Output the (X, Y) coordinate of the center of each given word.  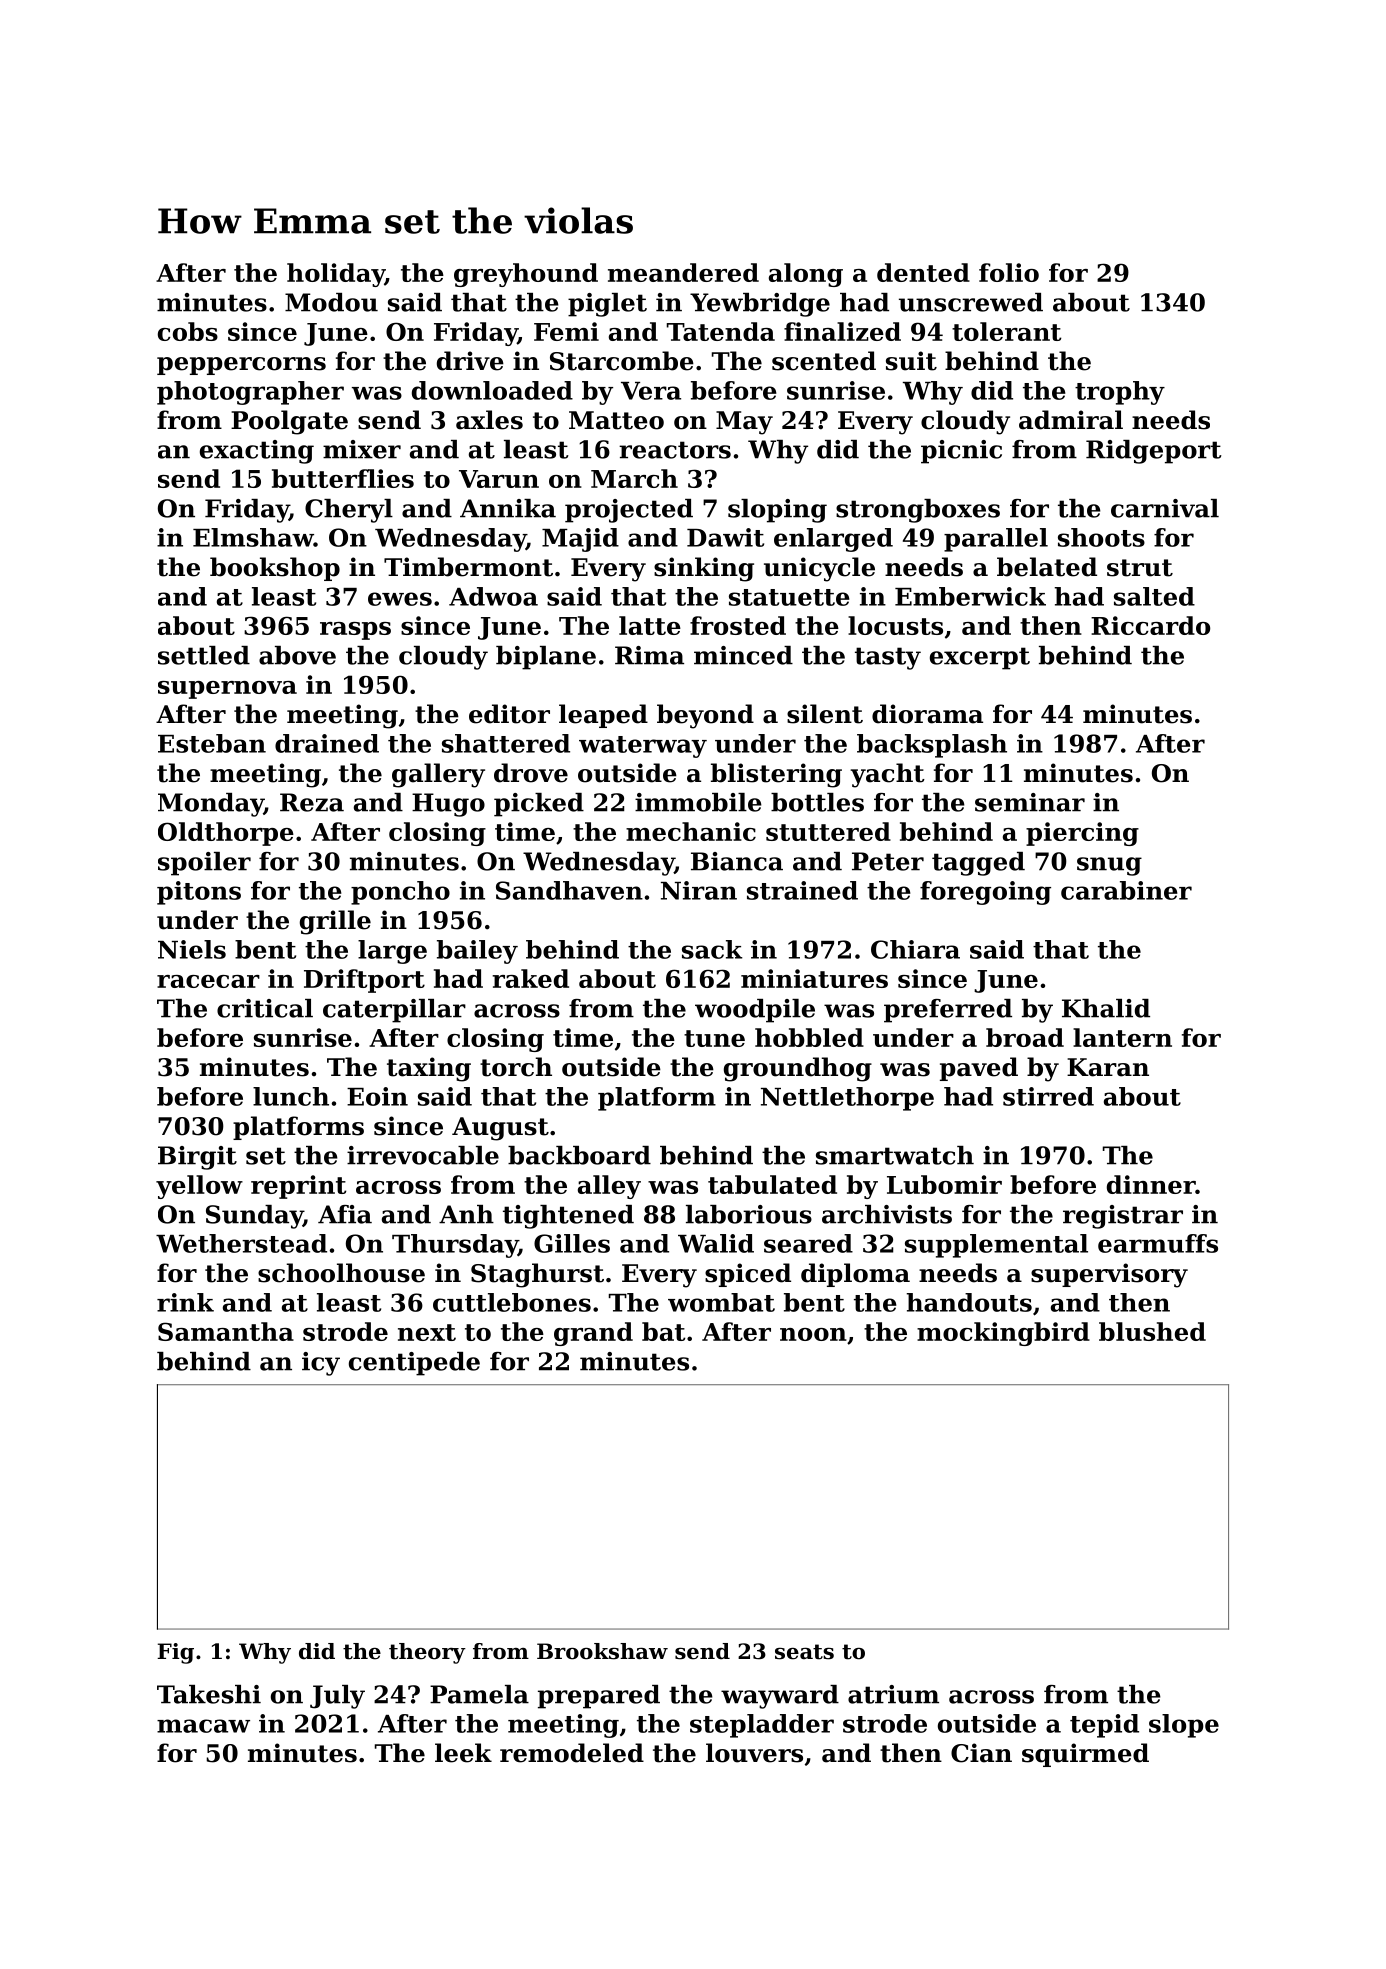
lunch (291, 1096)
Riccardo (1150, 625)
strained (802, 890)
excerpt (980, 658)
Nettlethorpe (847, 1099)
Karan (1108, 1067)
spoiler (204, 864)
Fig (175, 1653)
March (634, 478)
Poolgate (289, 422)
